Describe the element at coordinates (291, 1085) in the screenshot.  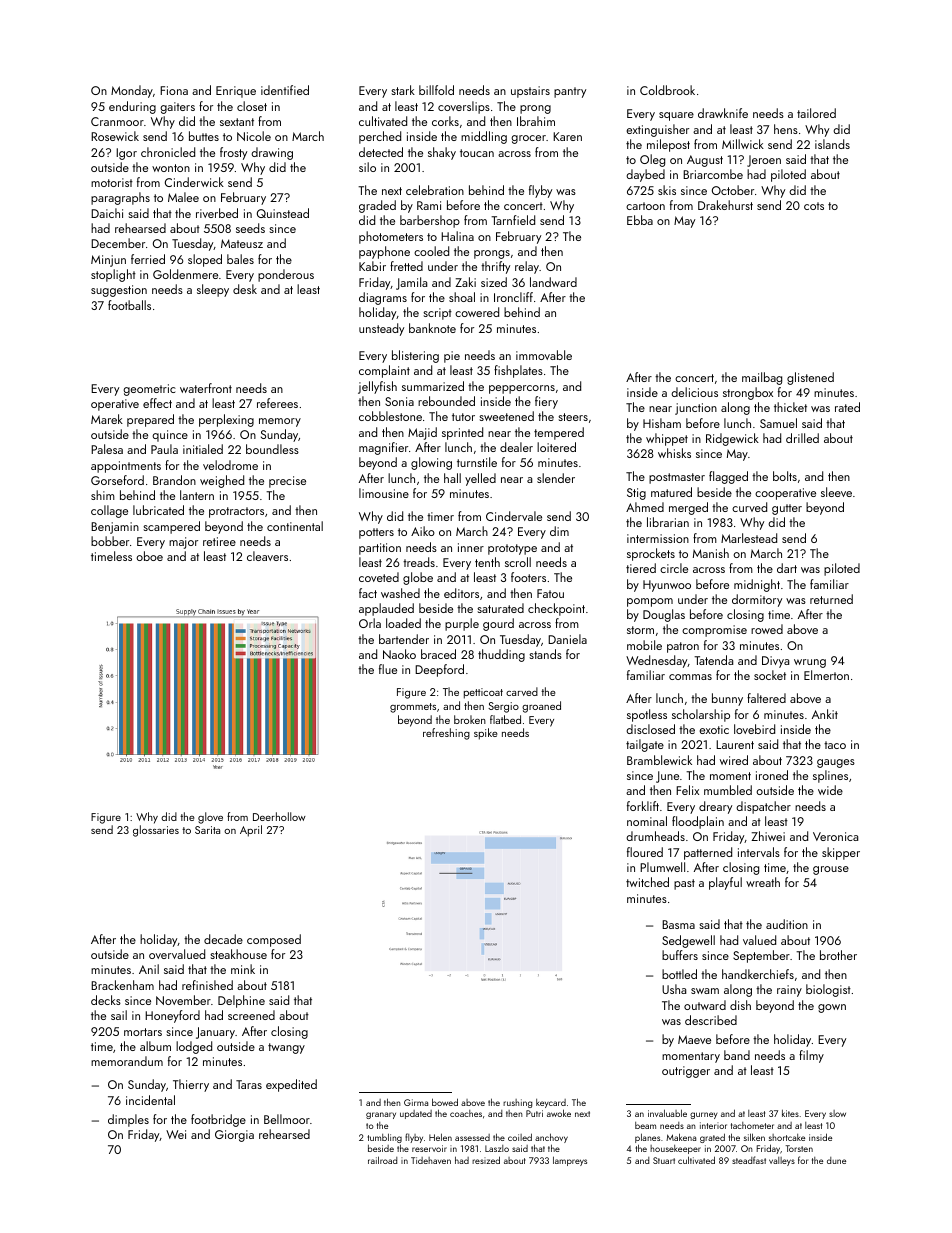
I see `expedited` at that location.
